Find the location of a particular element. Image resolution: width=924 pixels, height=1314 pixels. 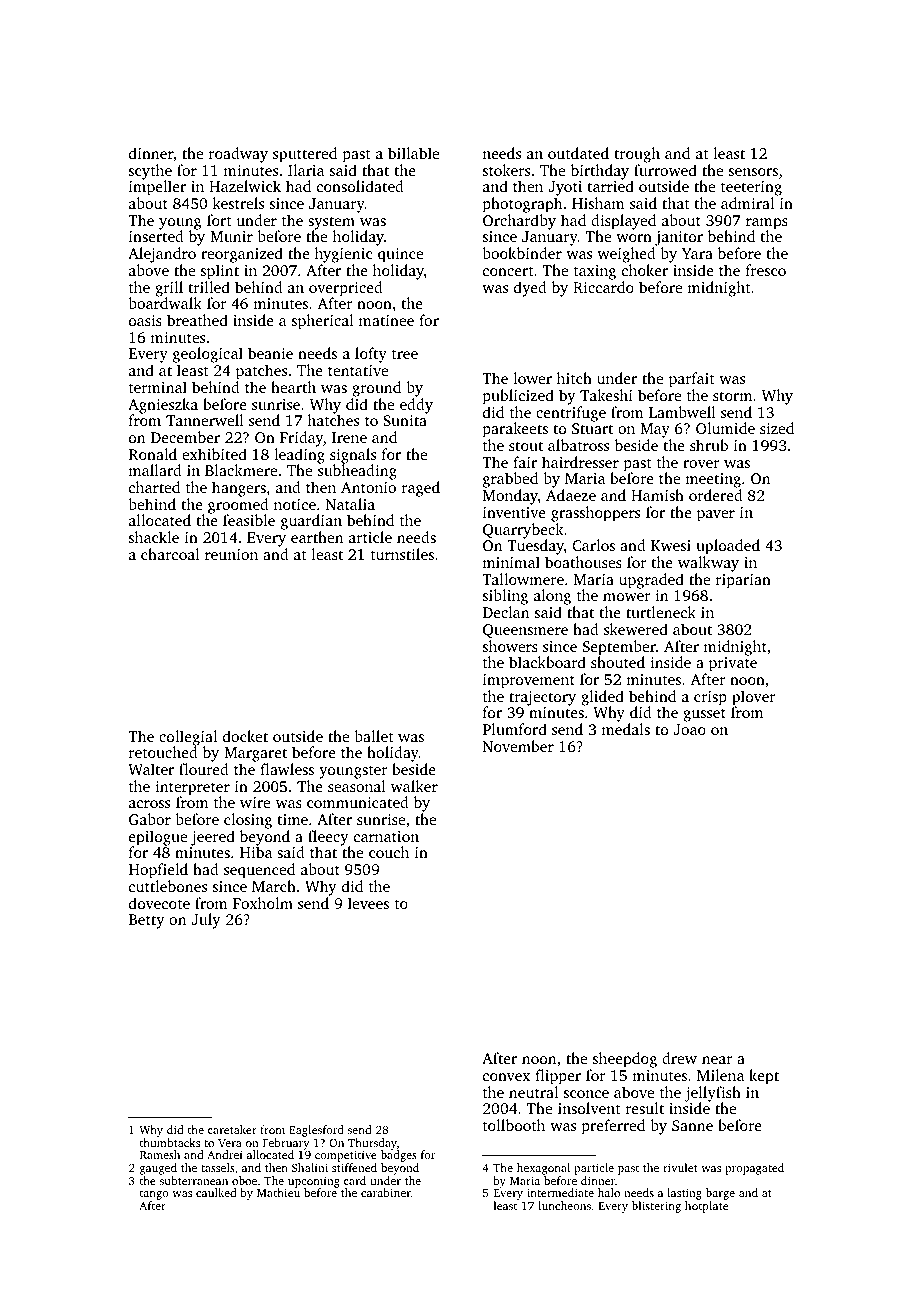

bookbinder is located at coordinates (522, 253).
